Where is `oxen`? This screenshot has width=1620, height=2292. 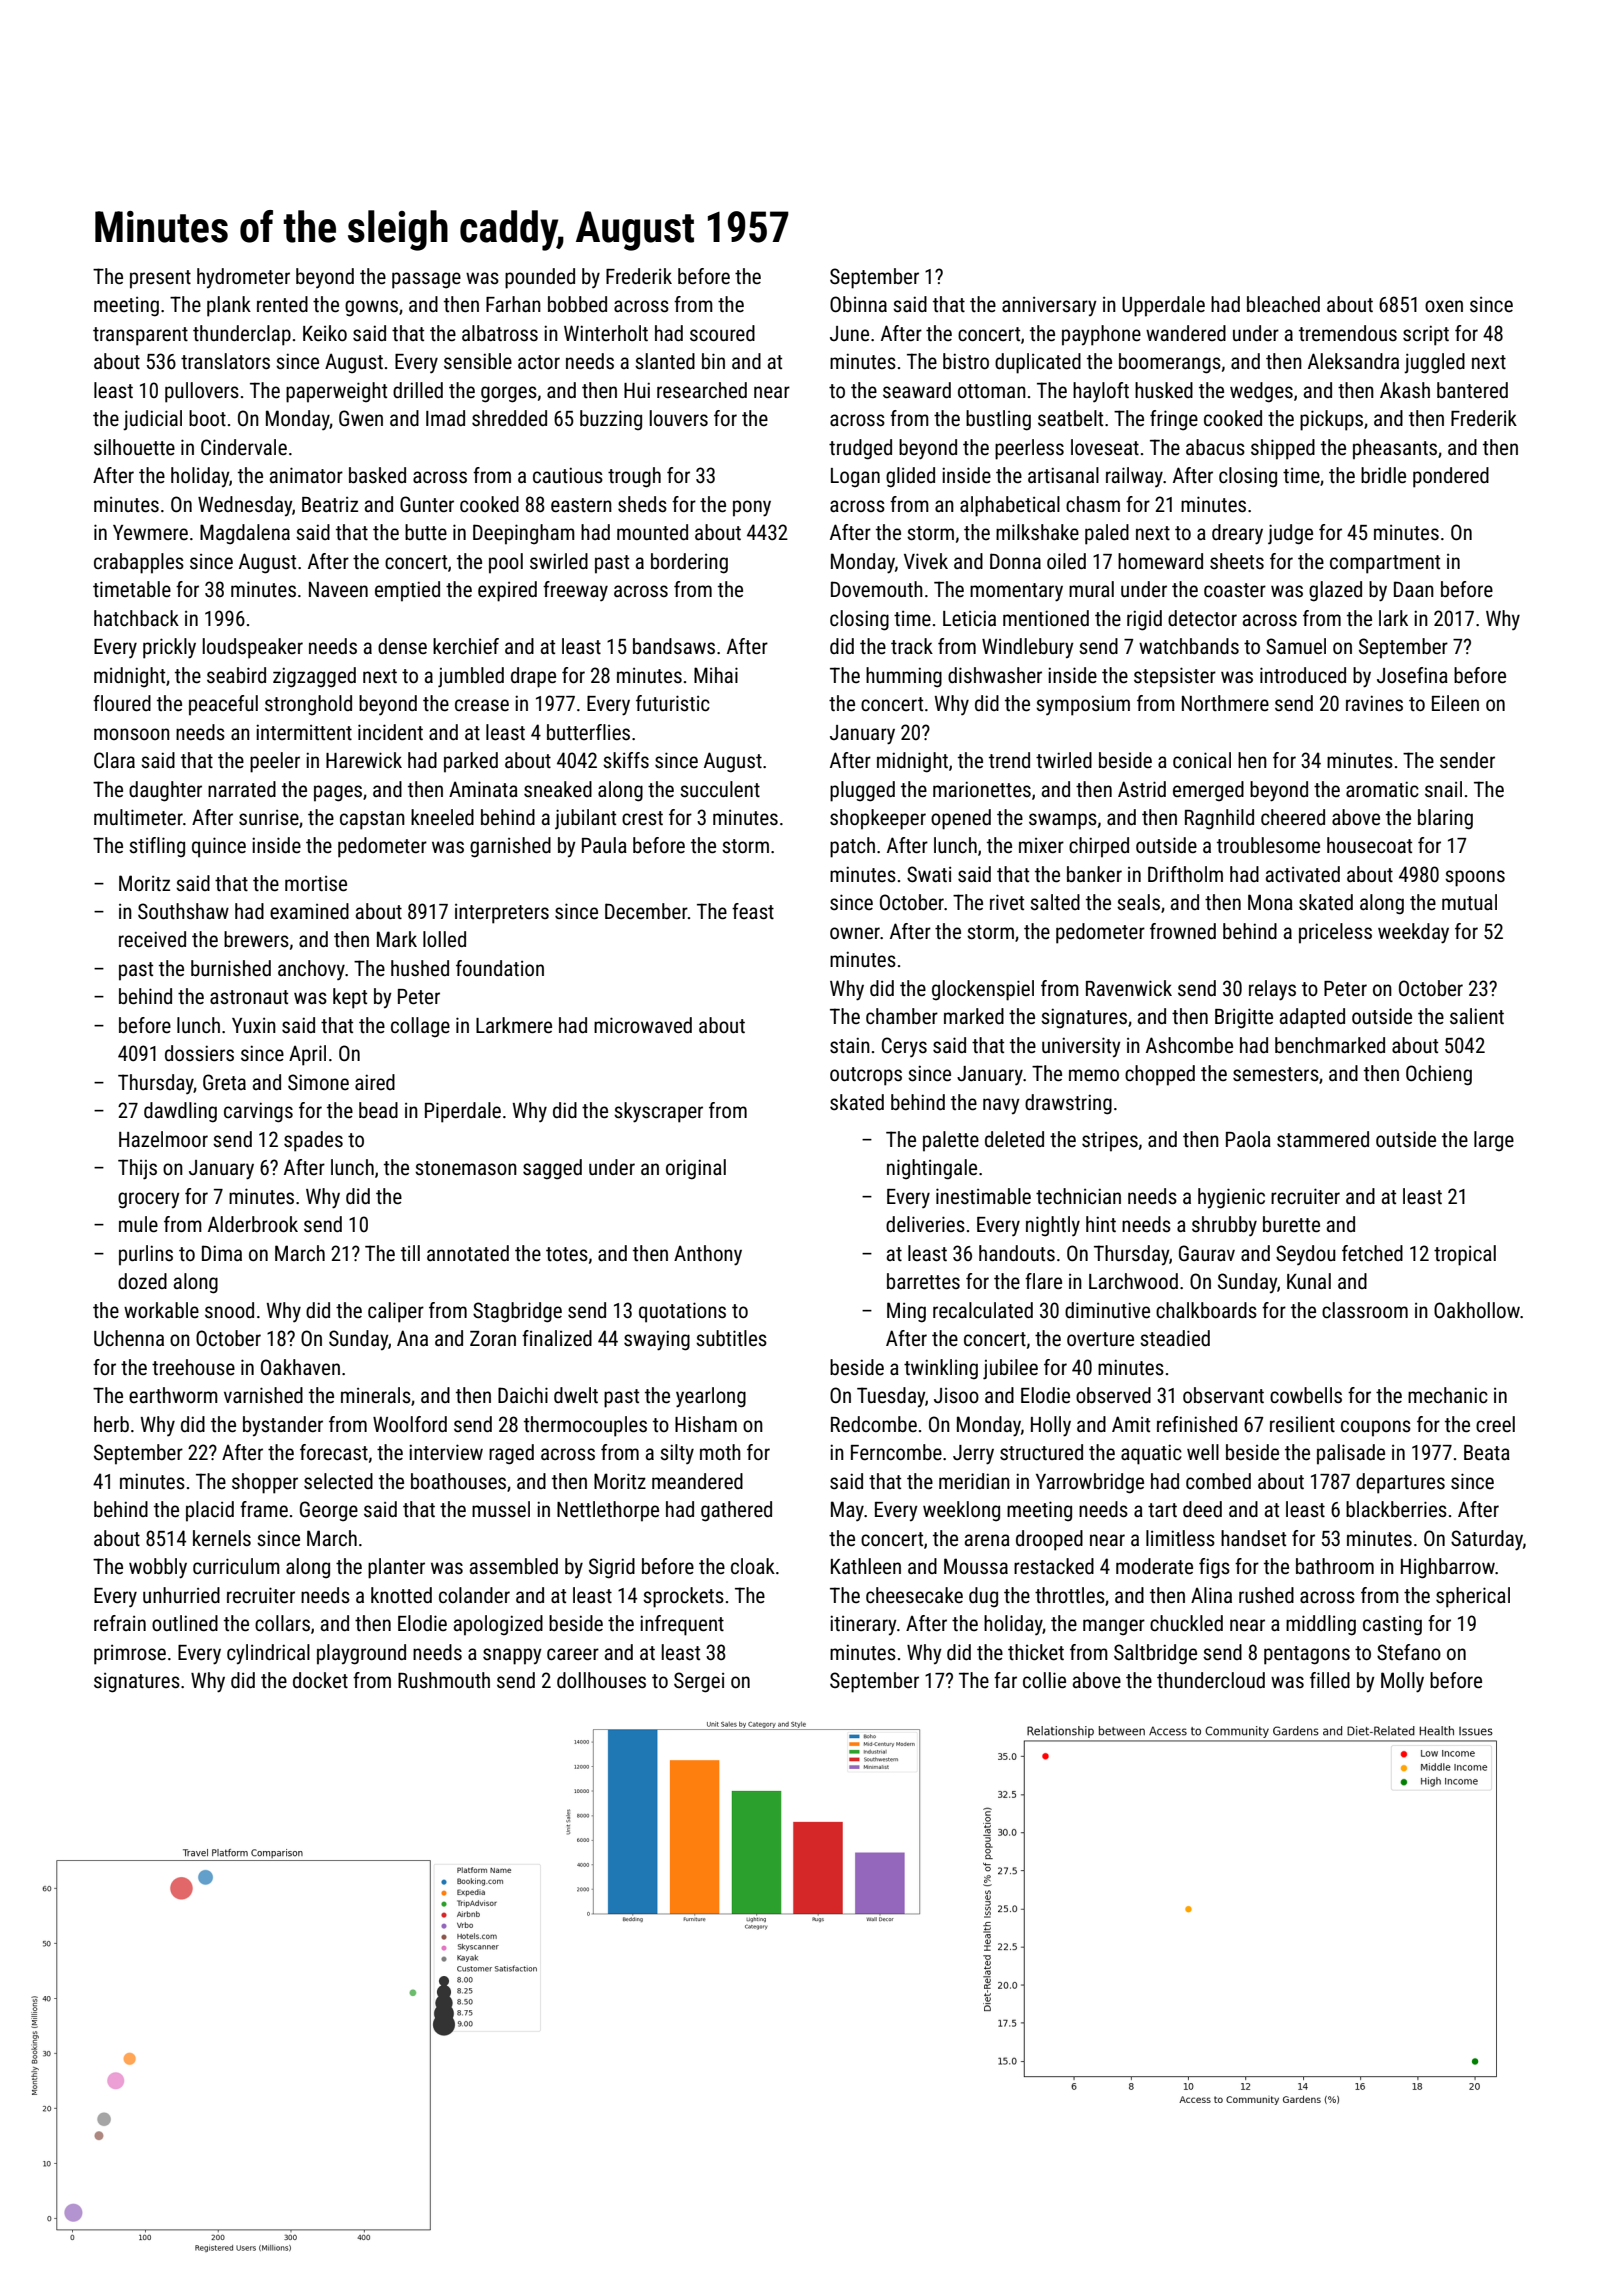
oxen is located at coordinates (1444, 306).
